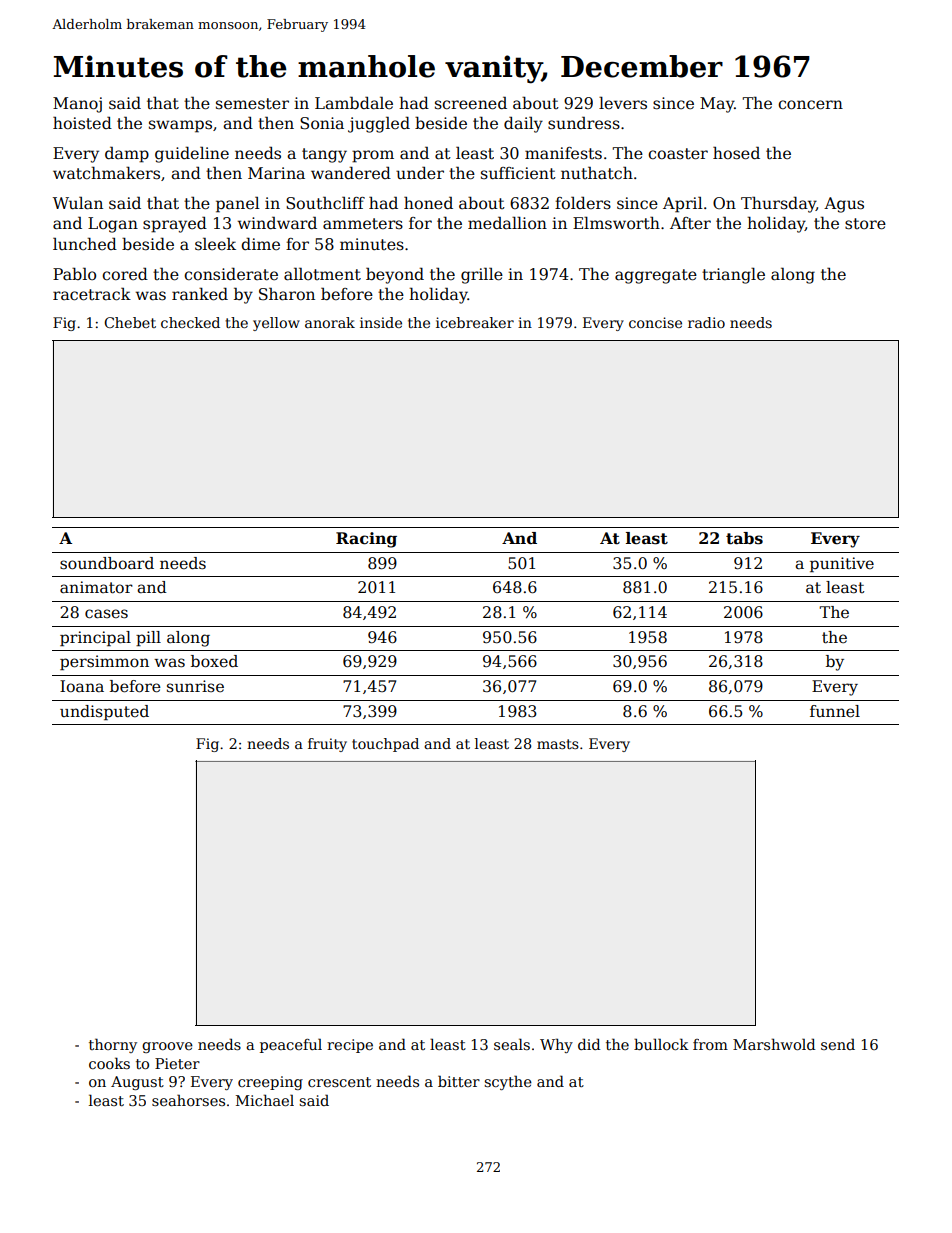  I want to click on screened, so click(471, 103).
